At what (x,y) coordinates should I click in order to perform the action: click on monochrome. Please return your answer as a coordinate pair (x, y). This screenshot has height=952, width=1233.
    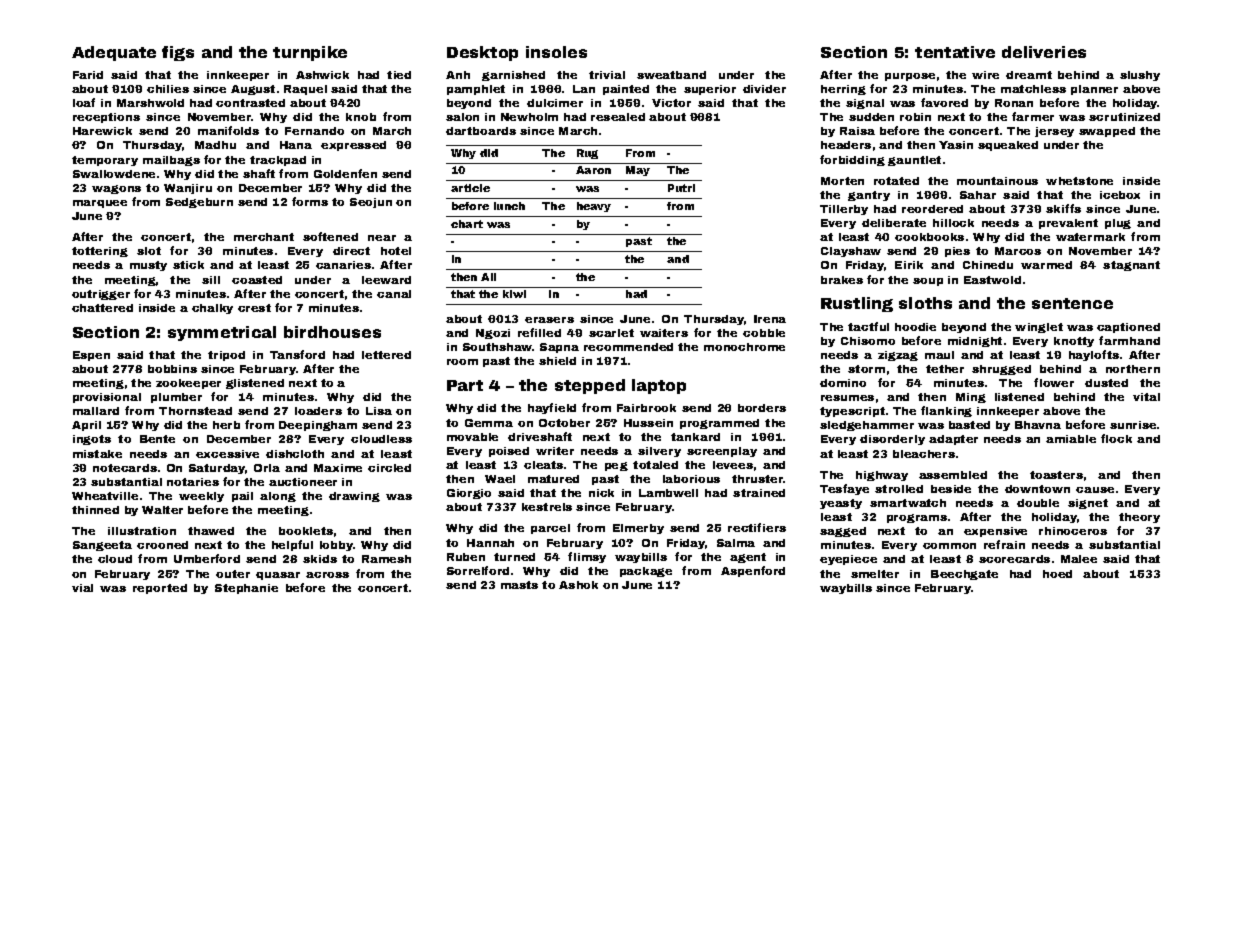
    Looking at the image, I should click on (744, 347).
